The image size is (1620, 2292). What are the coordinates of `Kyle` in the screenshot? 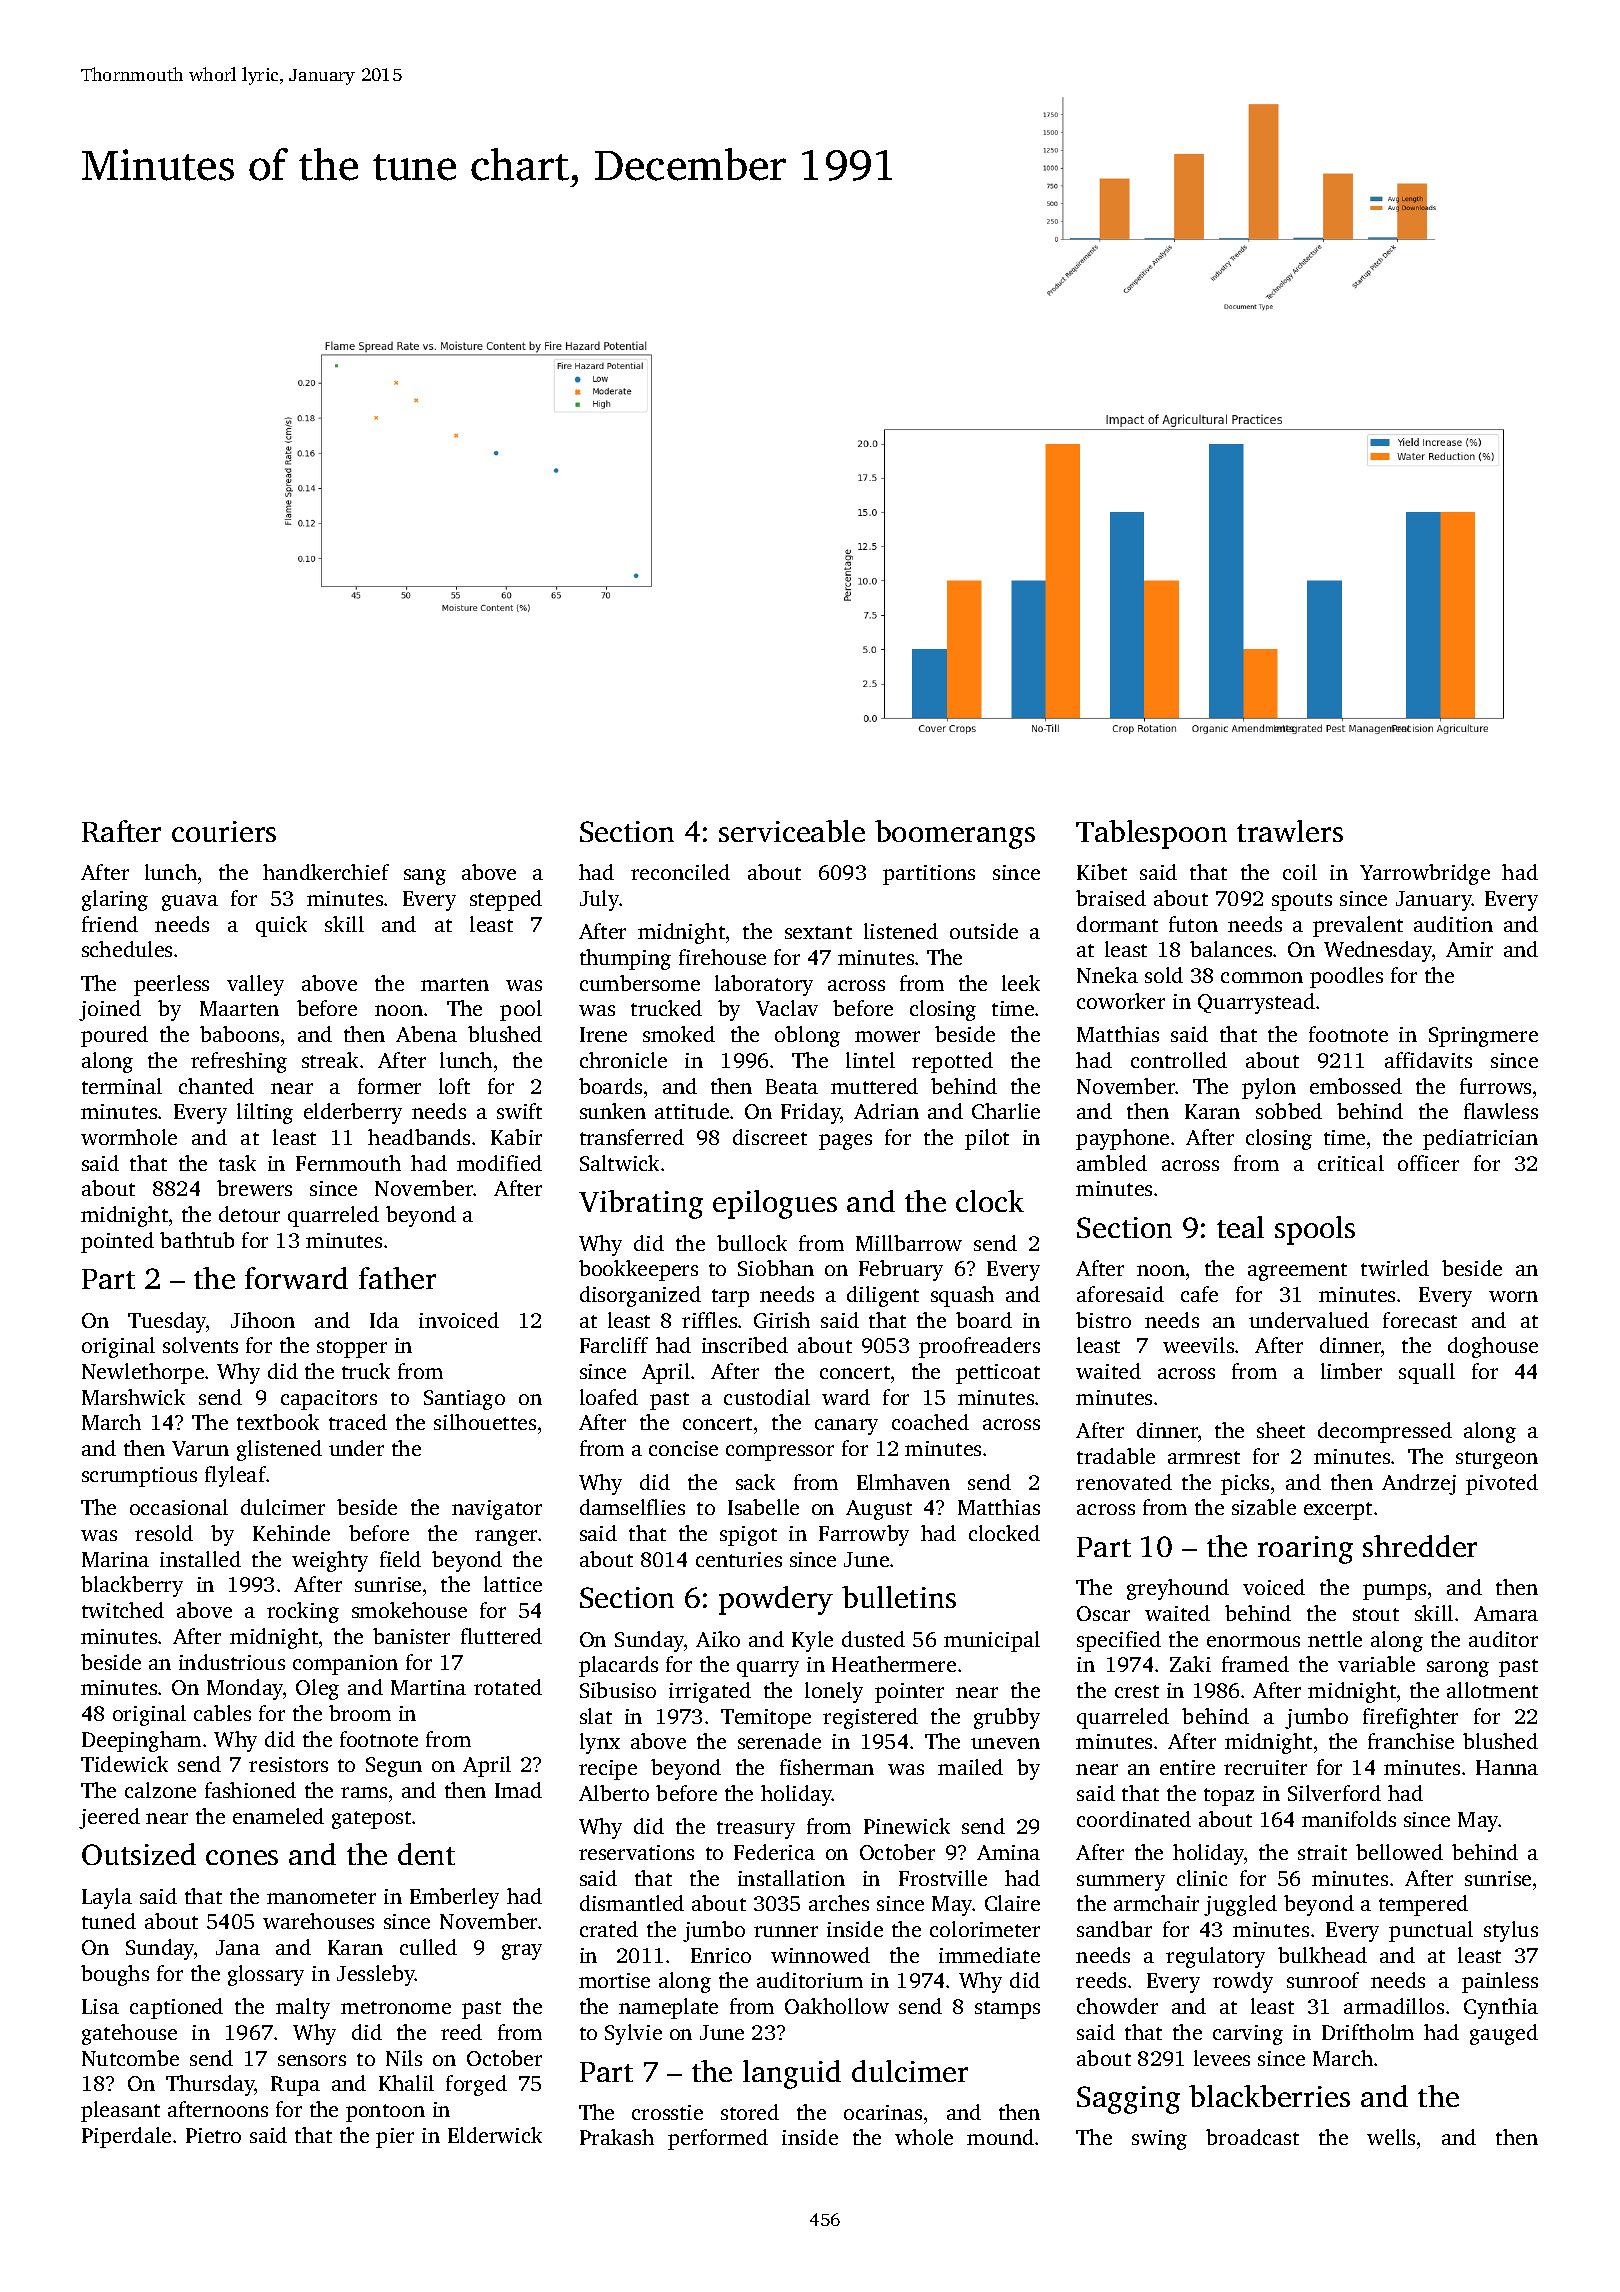 It's located at (812, 1641).
